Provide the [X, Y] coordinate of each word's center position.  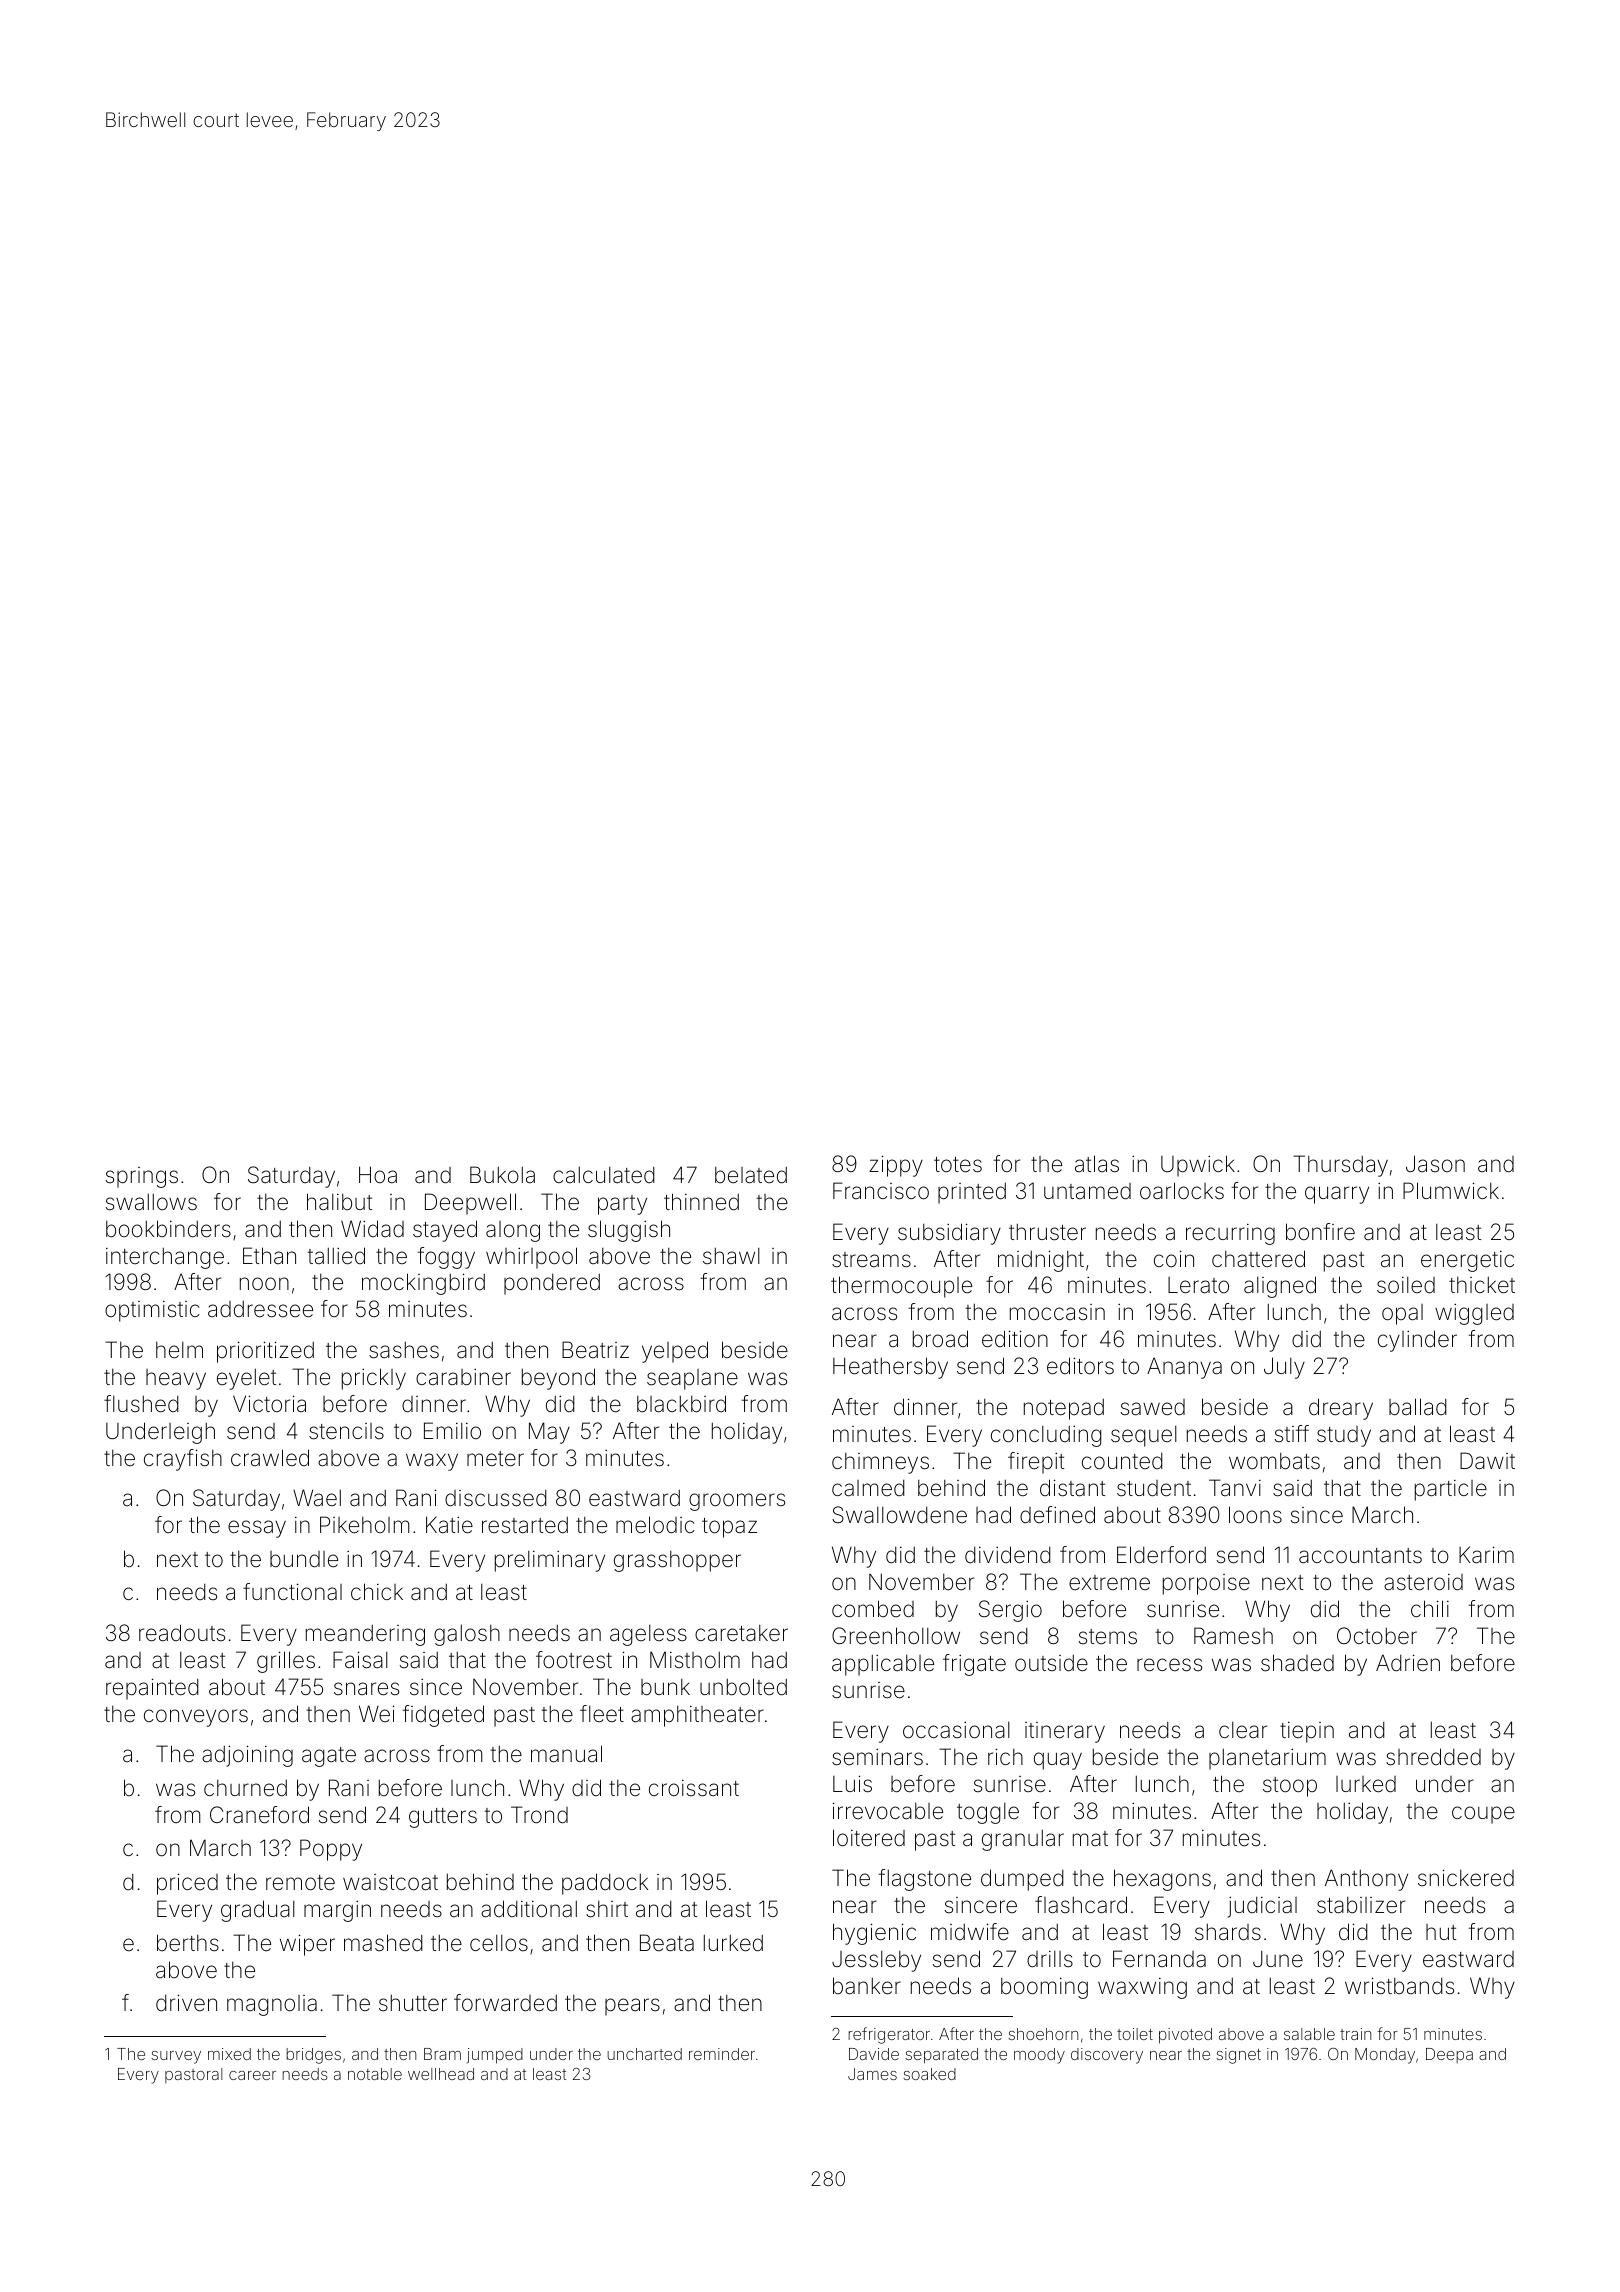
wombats [1274, 1461]
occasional [956, 1730]
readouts [182, 1633]
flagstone [925, 1880]
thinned [701, 1202]
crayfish [183, 1460]
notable [375, 2074]
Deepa [1449, 2055]
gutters [443, 1818]
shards [1228, 1932]
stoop [1290, 1787]
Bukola [502, 1175]
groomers [737, 1502]
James [872, 2074]
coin [1174, 1259]
